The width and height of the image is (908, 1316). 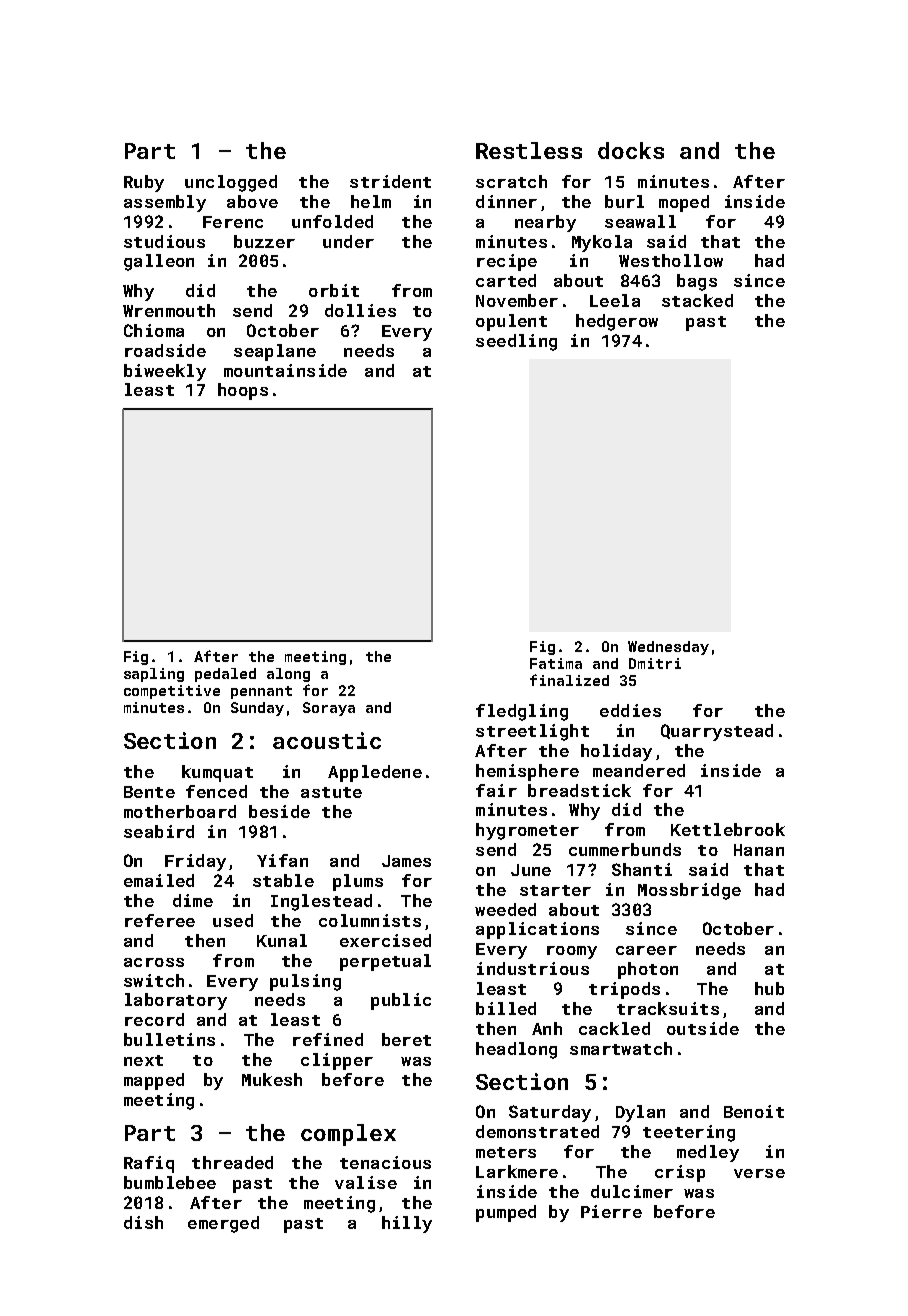 What do you see at coordinates (154, 675) in the image?
I see `sapling` at bounding box center [154, 675].
